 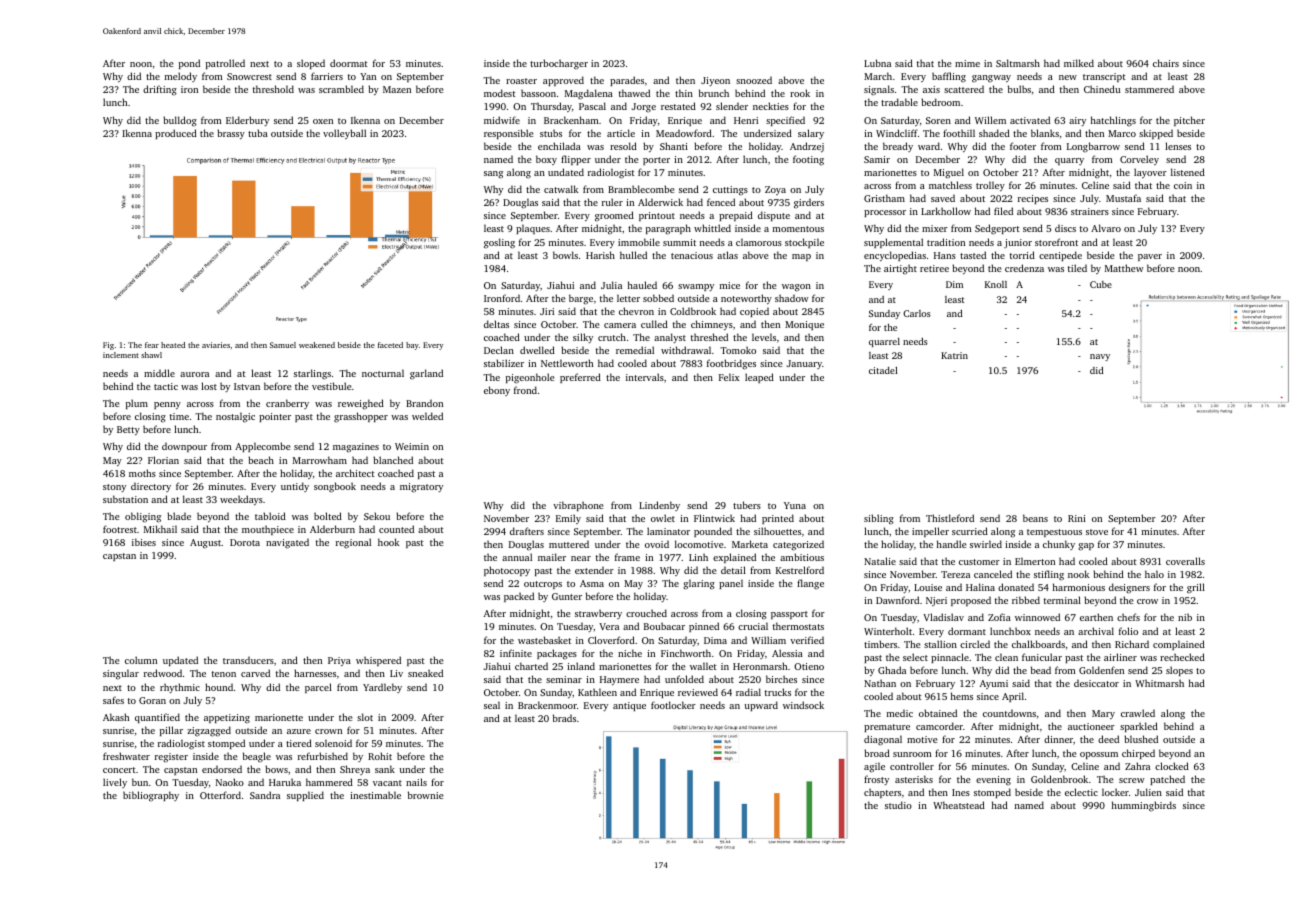 I want to click on Samuel, so click(x=283, y=345).
